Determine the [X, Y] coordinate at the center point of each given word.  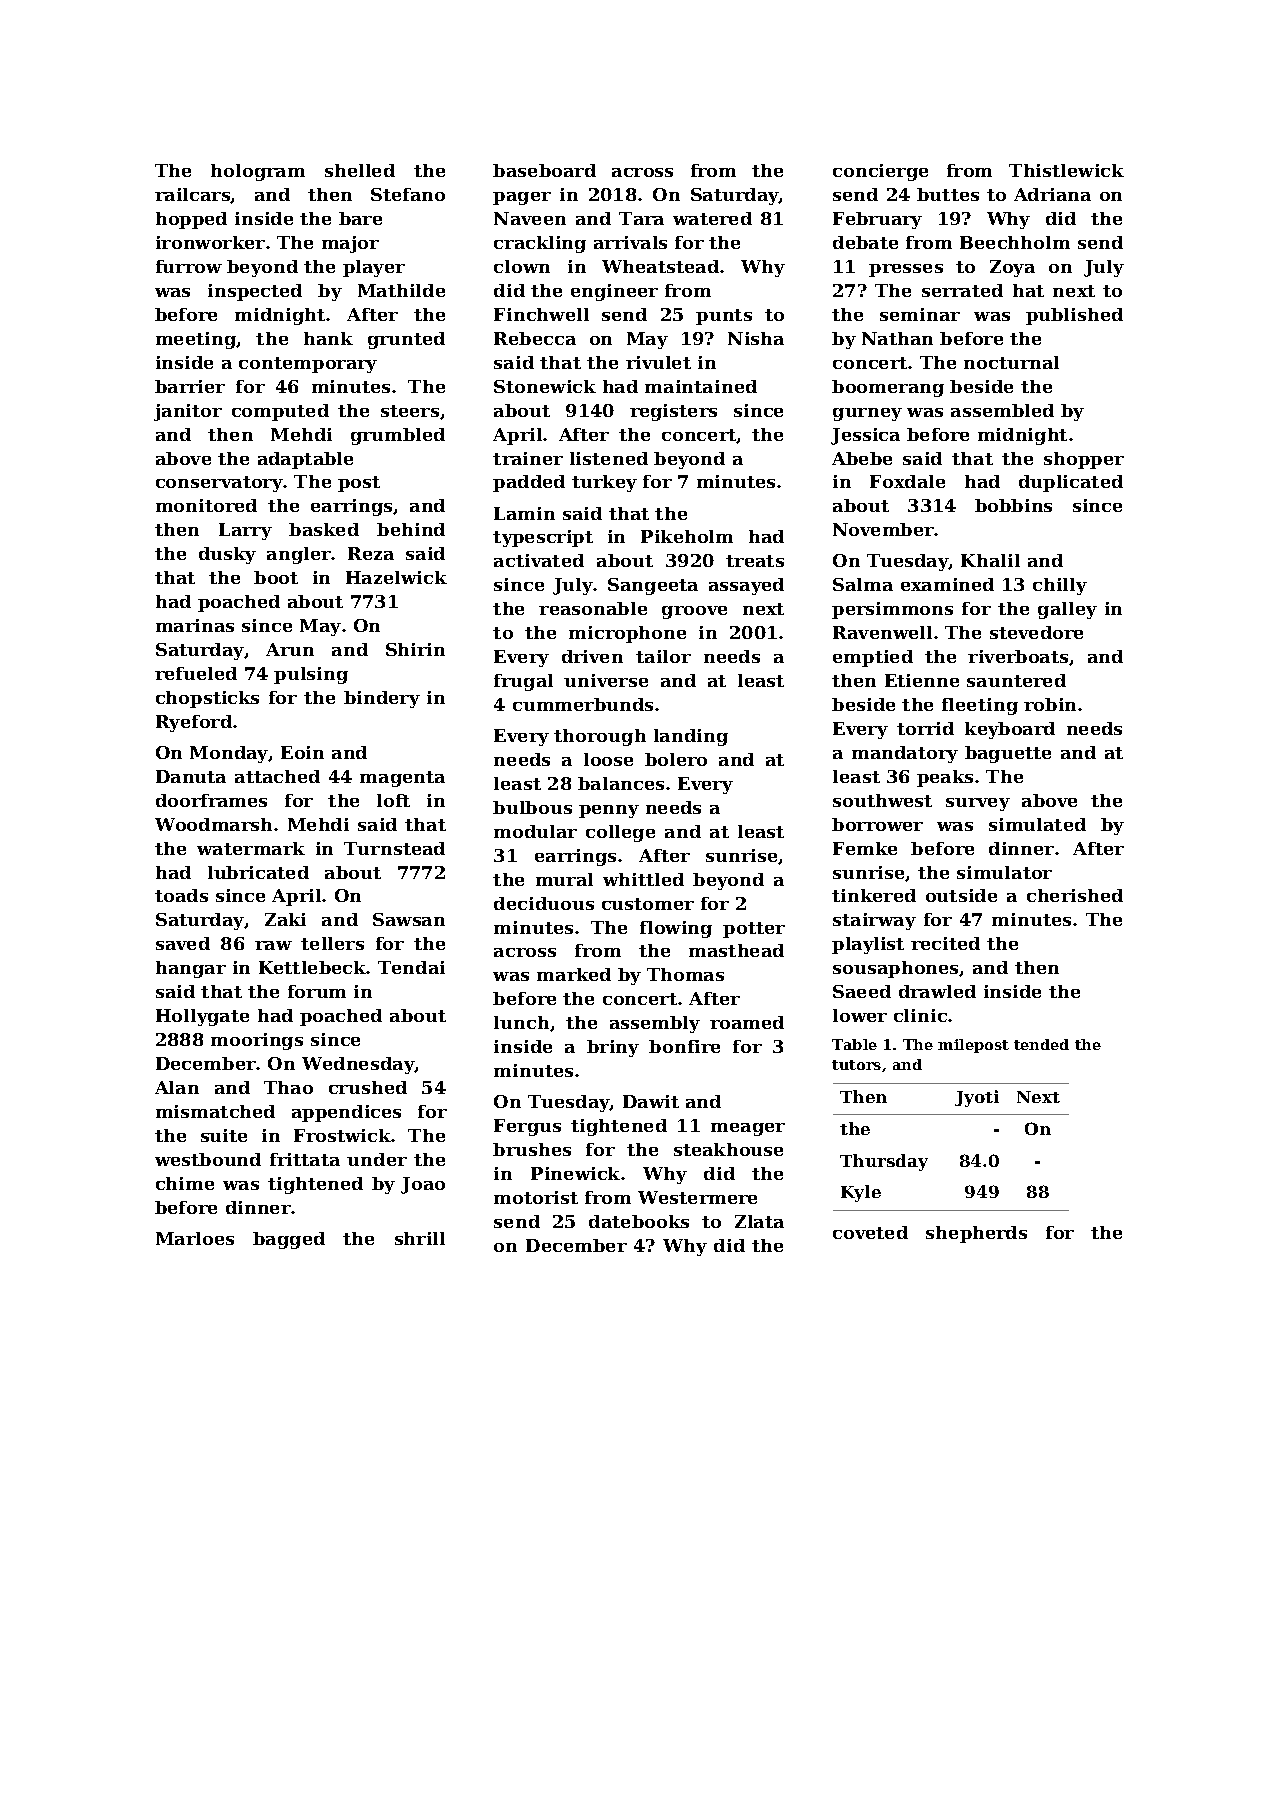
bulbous [532, 807]
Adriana [1052, 194]
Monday [229, 754]
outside [961, 895]
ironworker [210, 242]
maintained [701, 386]
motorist [536, 1197]
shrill [420, 1238]
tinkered [874, 895]
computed [280, 412]
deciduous [544, 903]
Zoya [1012, 268]
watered [712, 218]
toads [181, 895]
